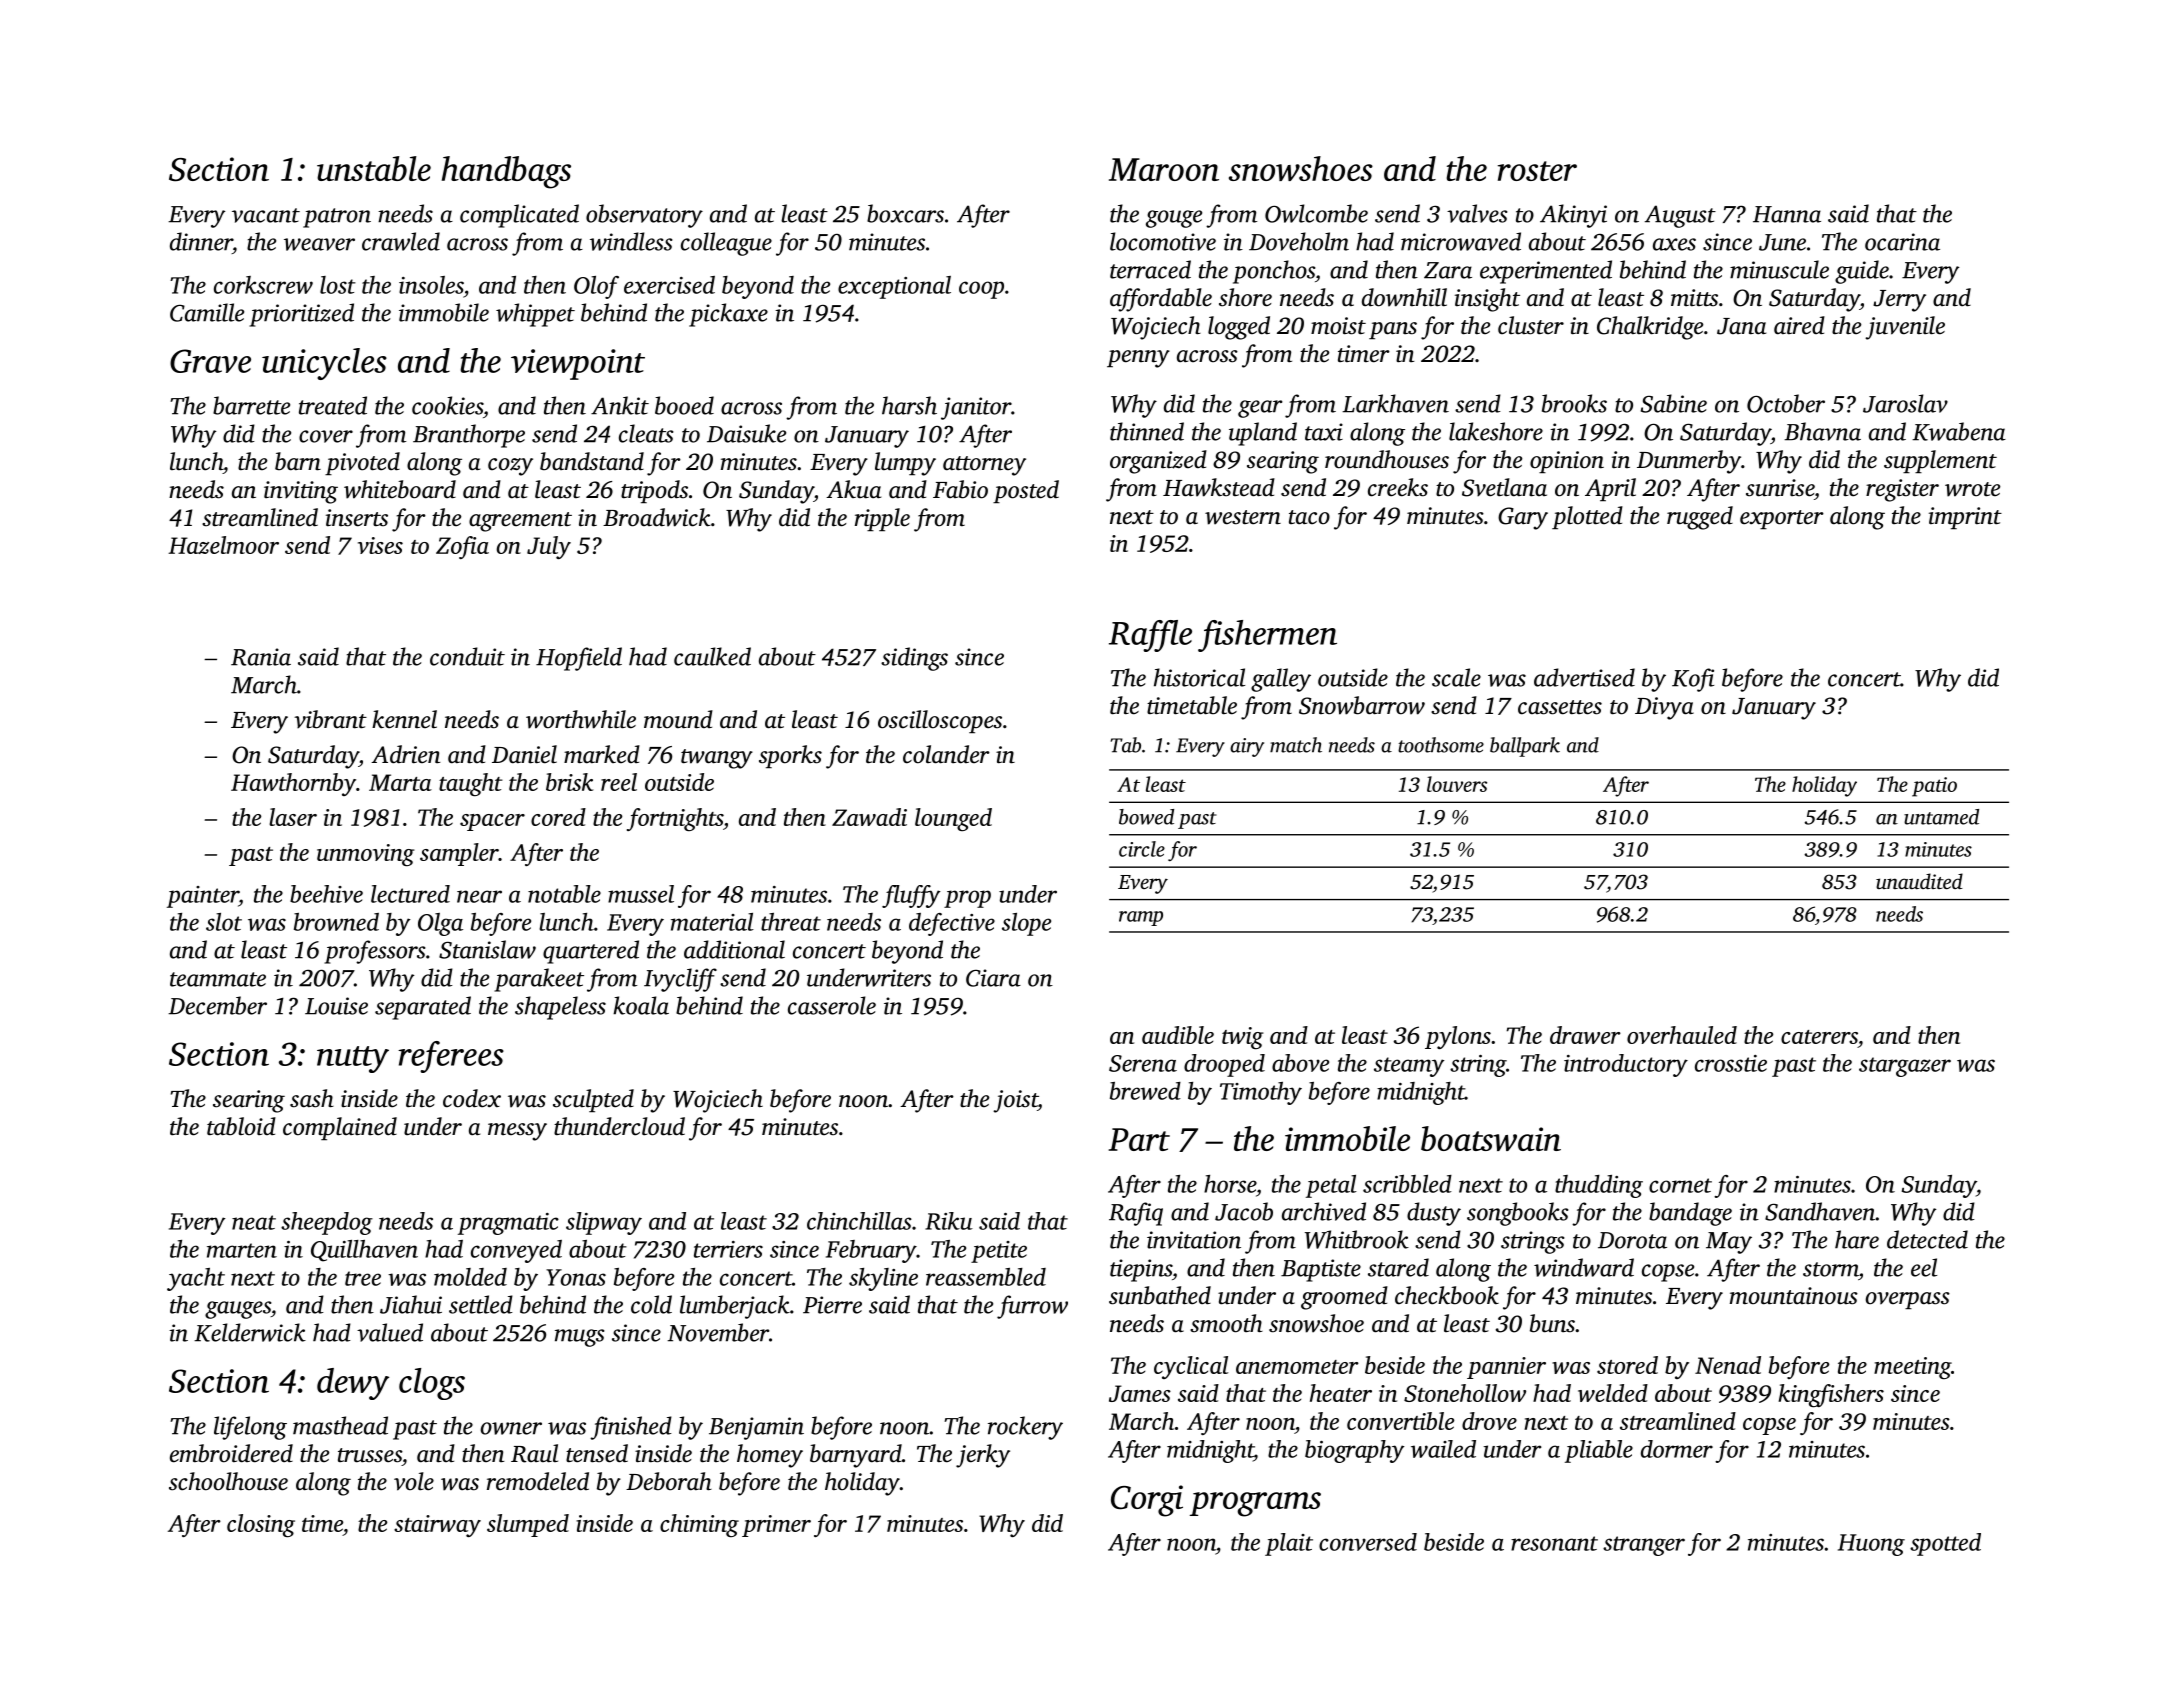  What do you see at coordinates (1674, 244) in the document?
I see `axes` at bounding box center [1674, 244].
